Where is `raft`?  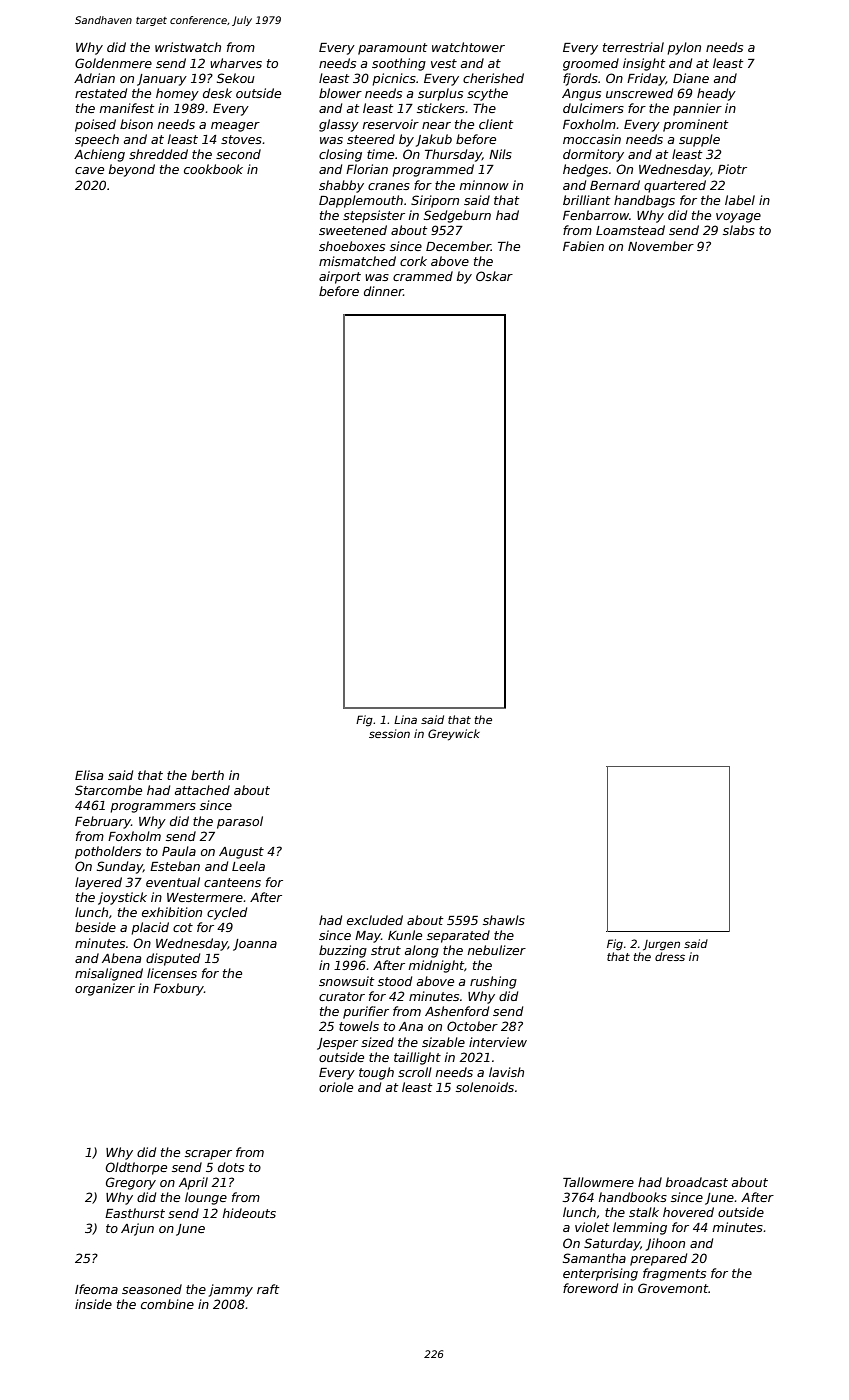 raft is located at coordinates (268, 1289).
